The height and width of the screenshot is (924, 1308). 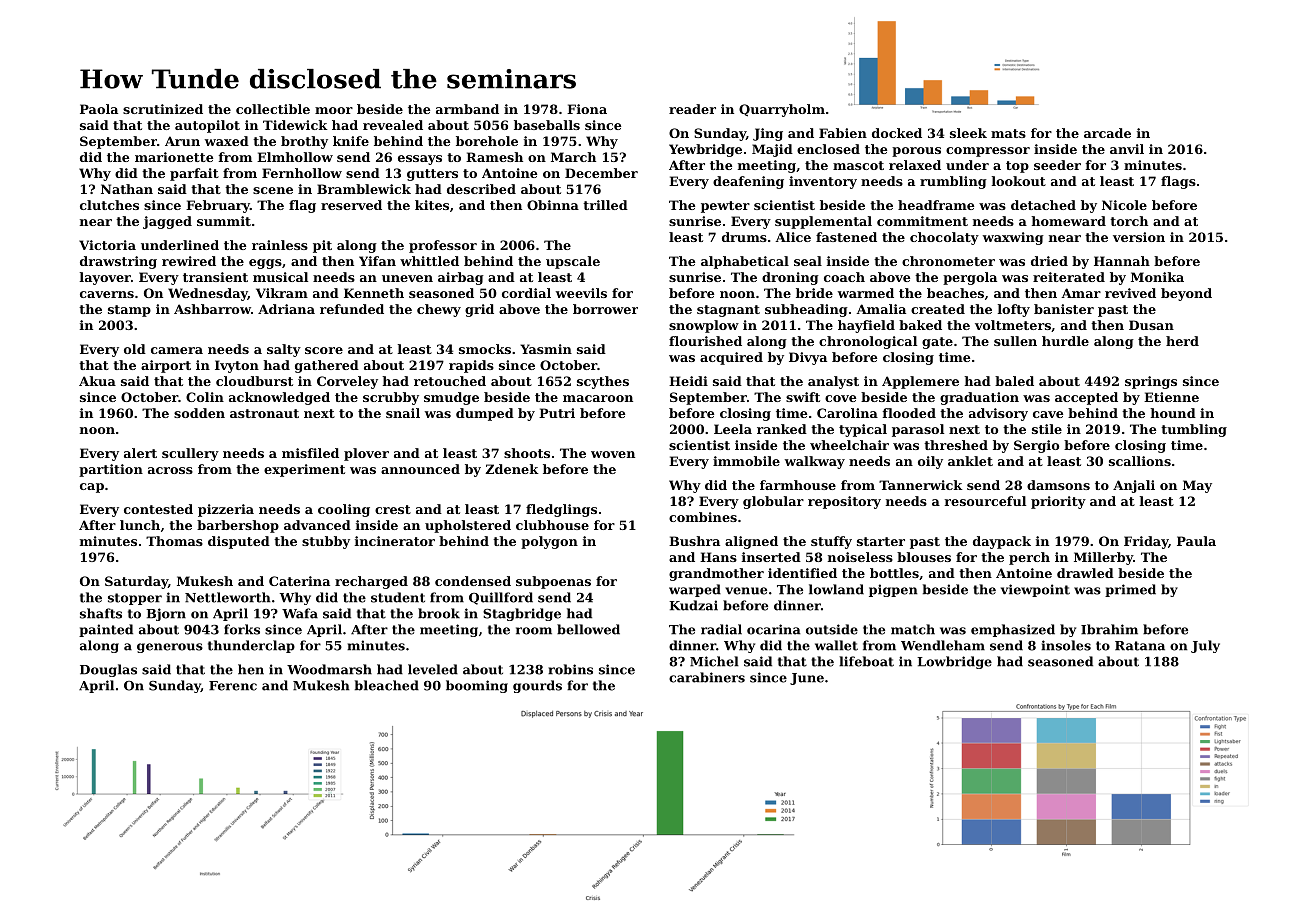 What do you see at coordinates (1127, 149) in the screenshot?
I see `anvil` at bounding box center [1127, 149].
